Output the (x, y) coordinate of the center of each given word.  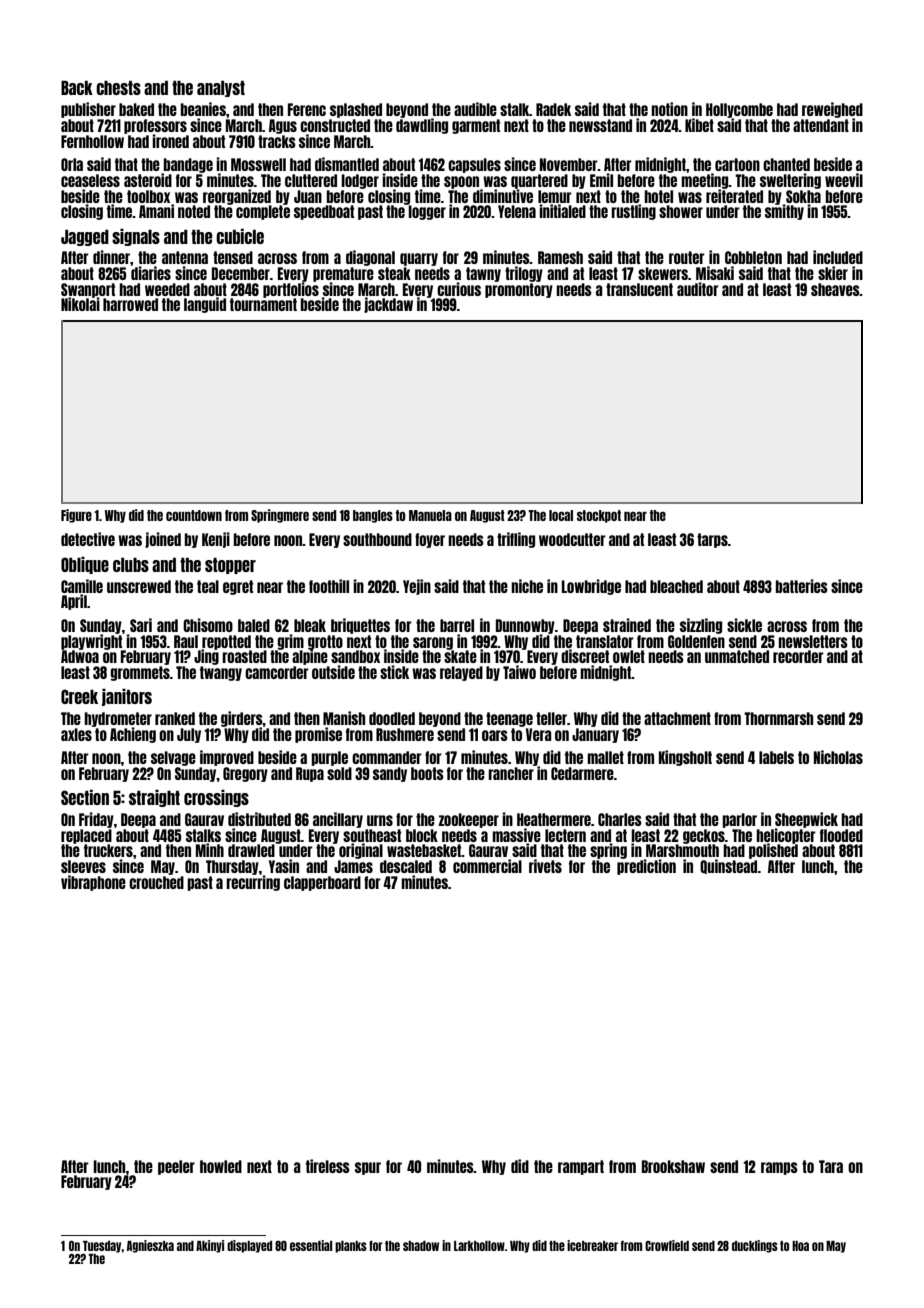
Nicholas (838, 757)
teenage (509, 719)
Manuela (430, 515)
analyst (221, 89)
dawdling (422, 126)
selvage (173, 758)
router (687, 257)
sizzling (701, 626)
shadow (421, 1246)
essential (311, 1245)
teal (208, 586)
